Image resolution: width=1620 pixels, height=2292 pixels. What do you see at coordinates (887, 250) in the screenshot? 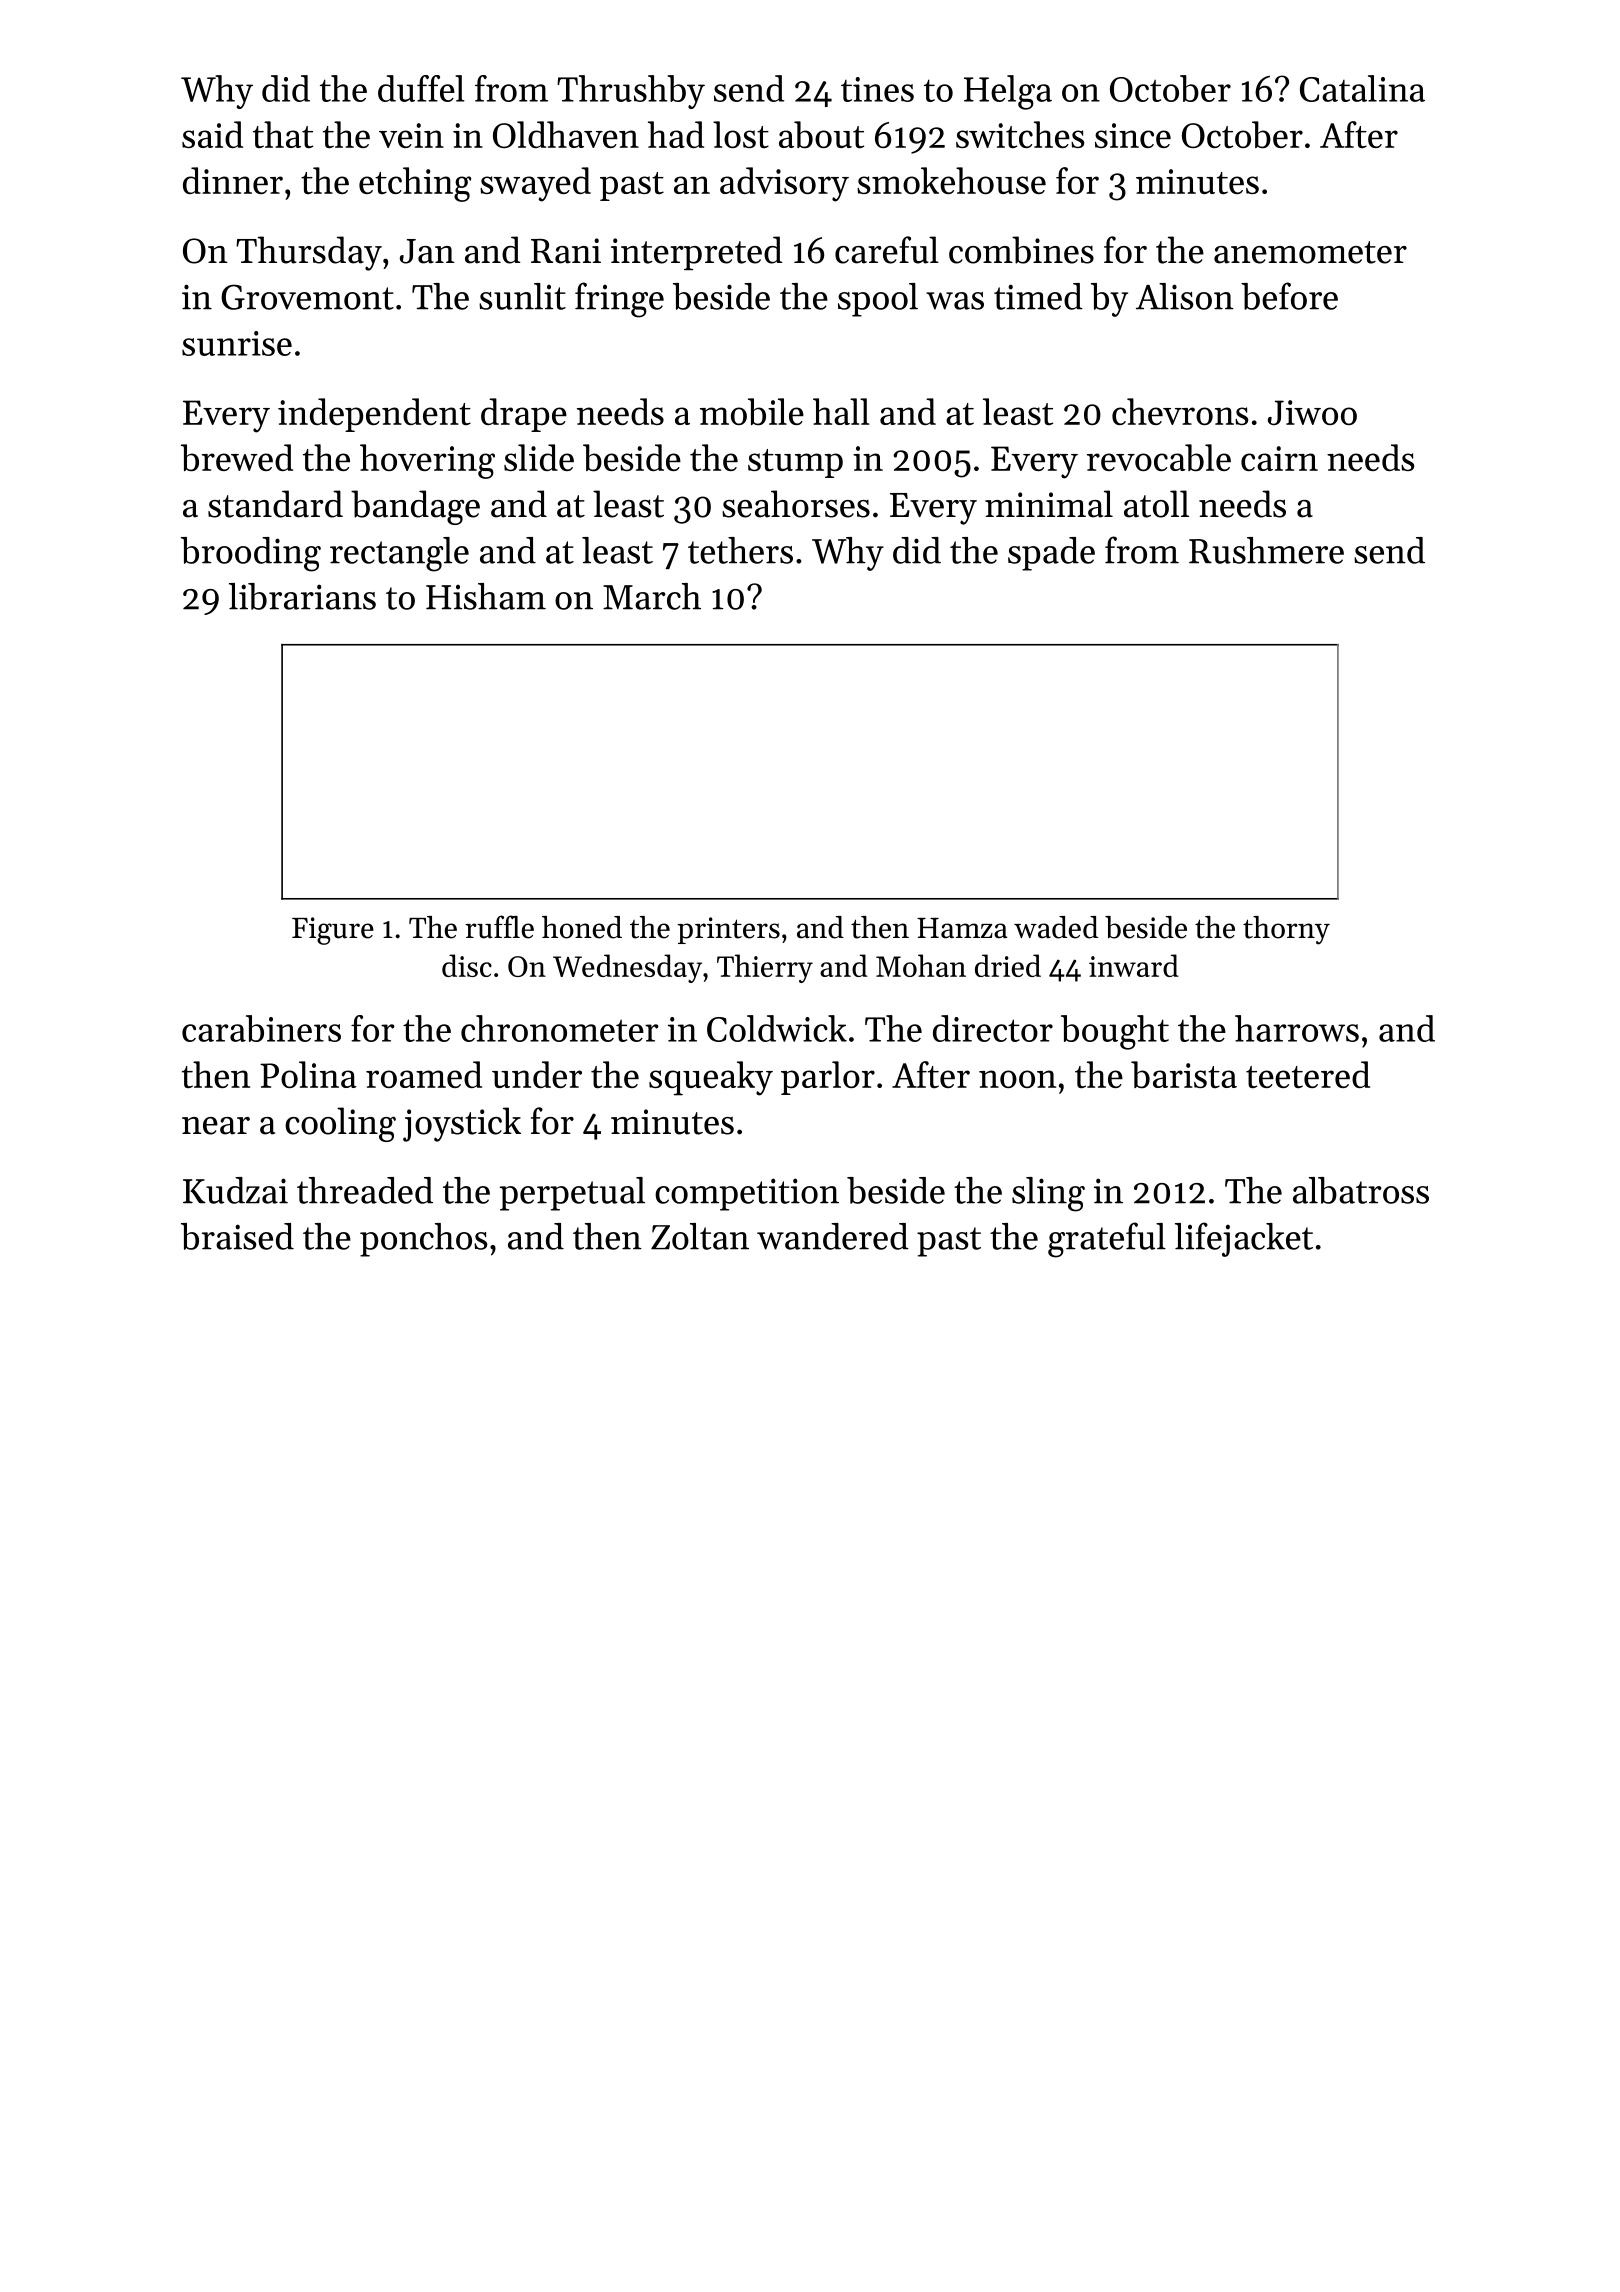
I see `careful` at bounding box center [887, 250].
